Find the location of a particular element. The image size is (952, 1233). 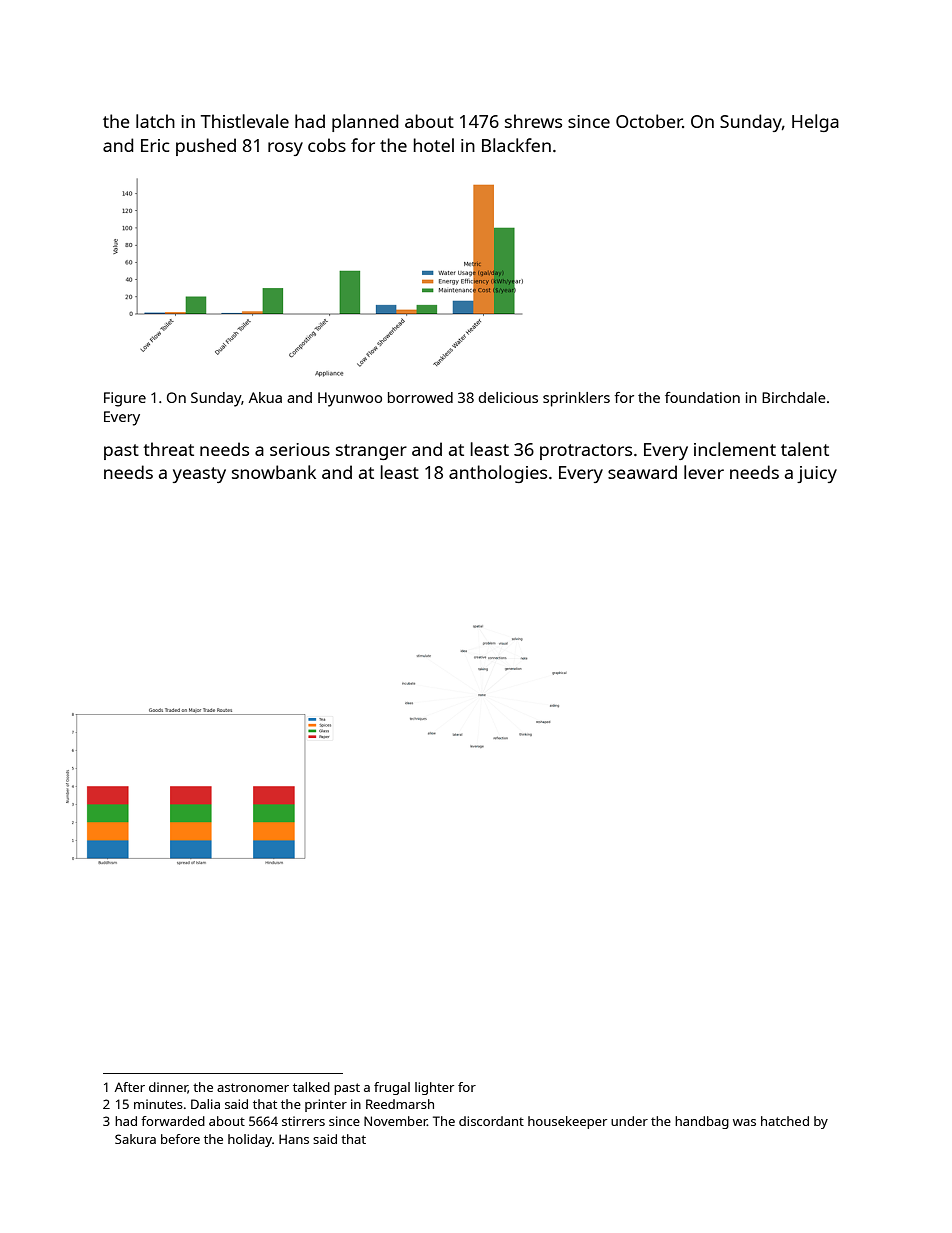

shrews is located at coordinates (533, 121).
